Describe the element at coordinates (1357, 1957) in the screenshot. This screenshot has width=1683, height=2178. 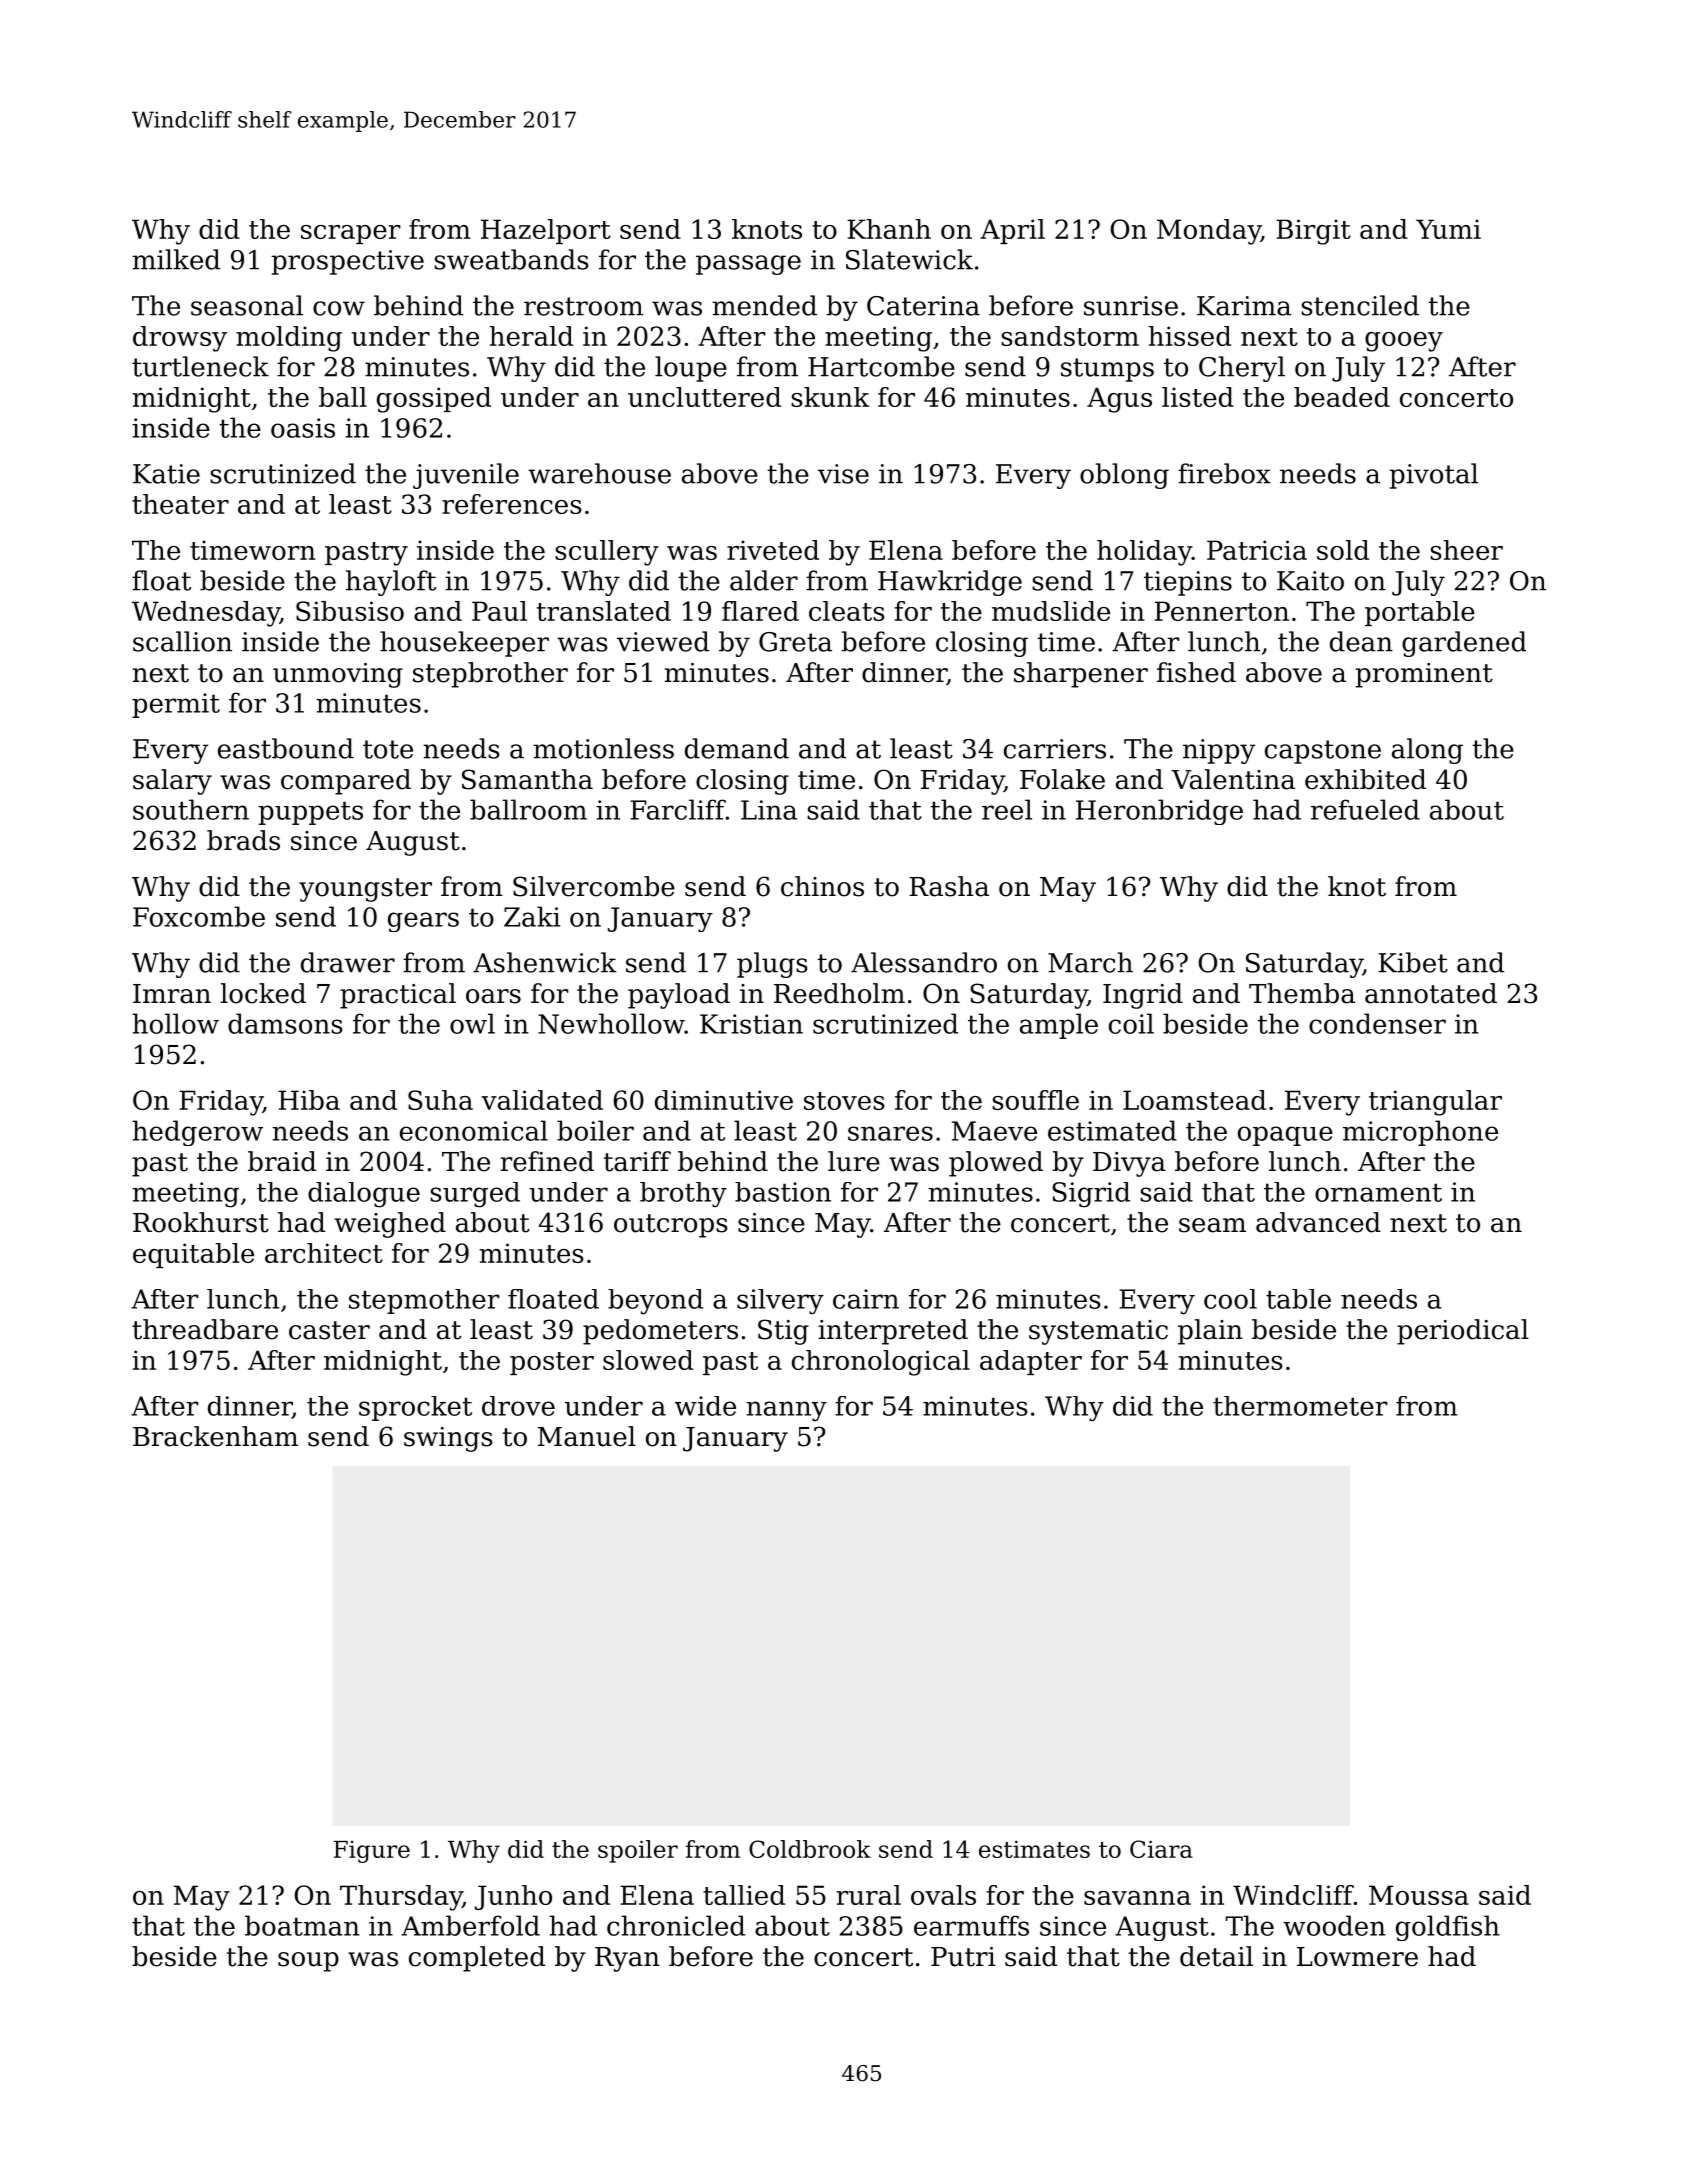
I see `Lowmere` at that location.
